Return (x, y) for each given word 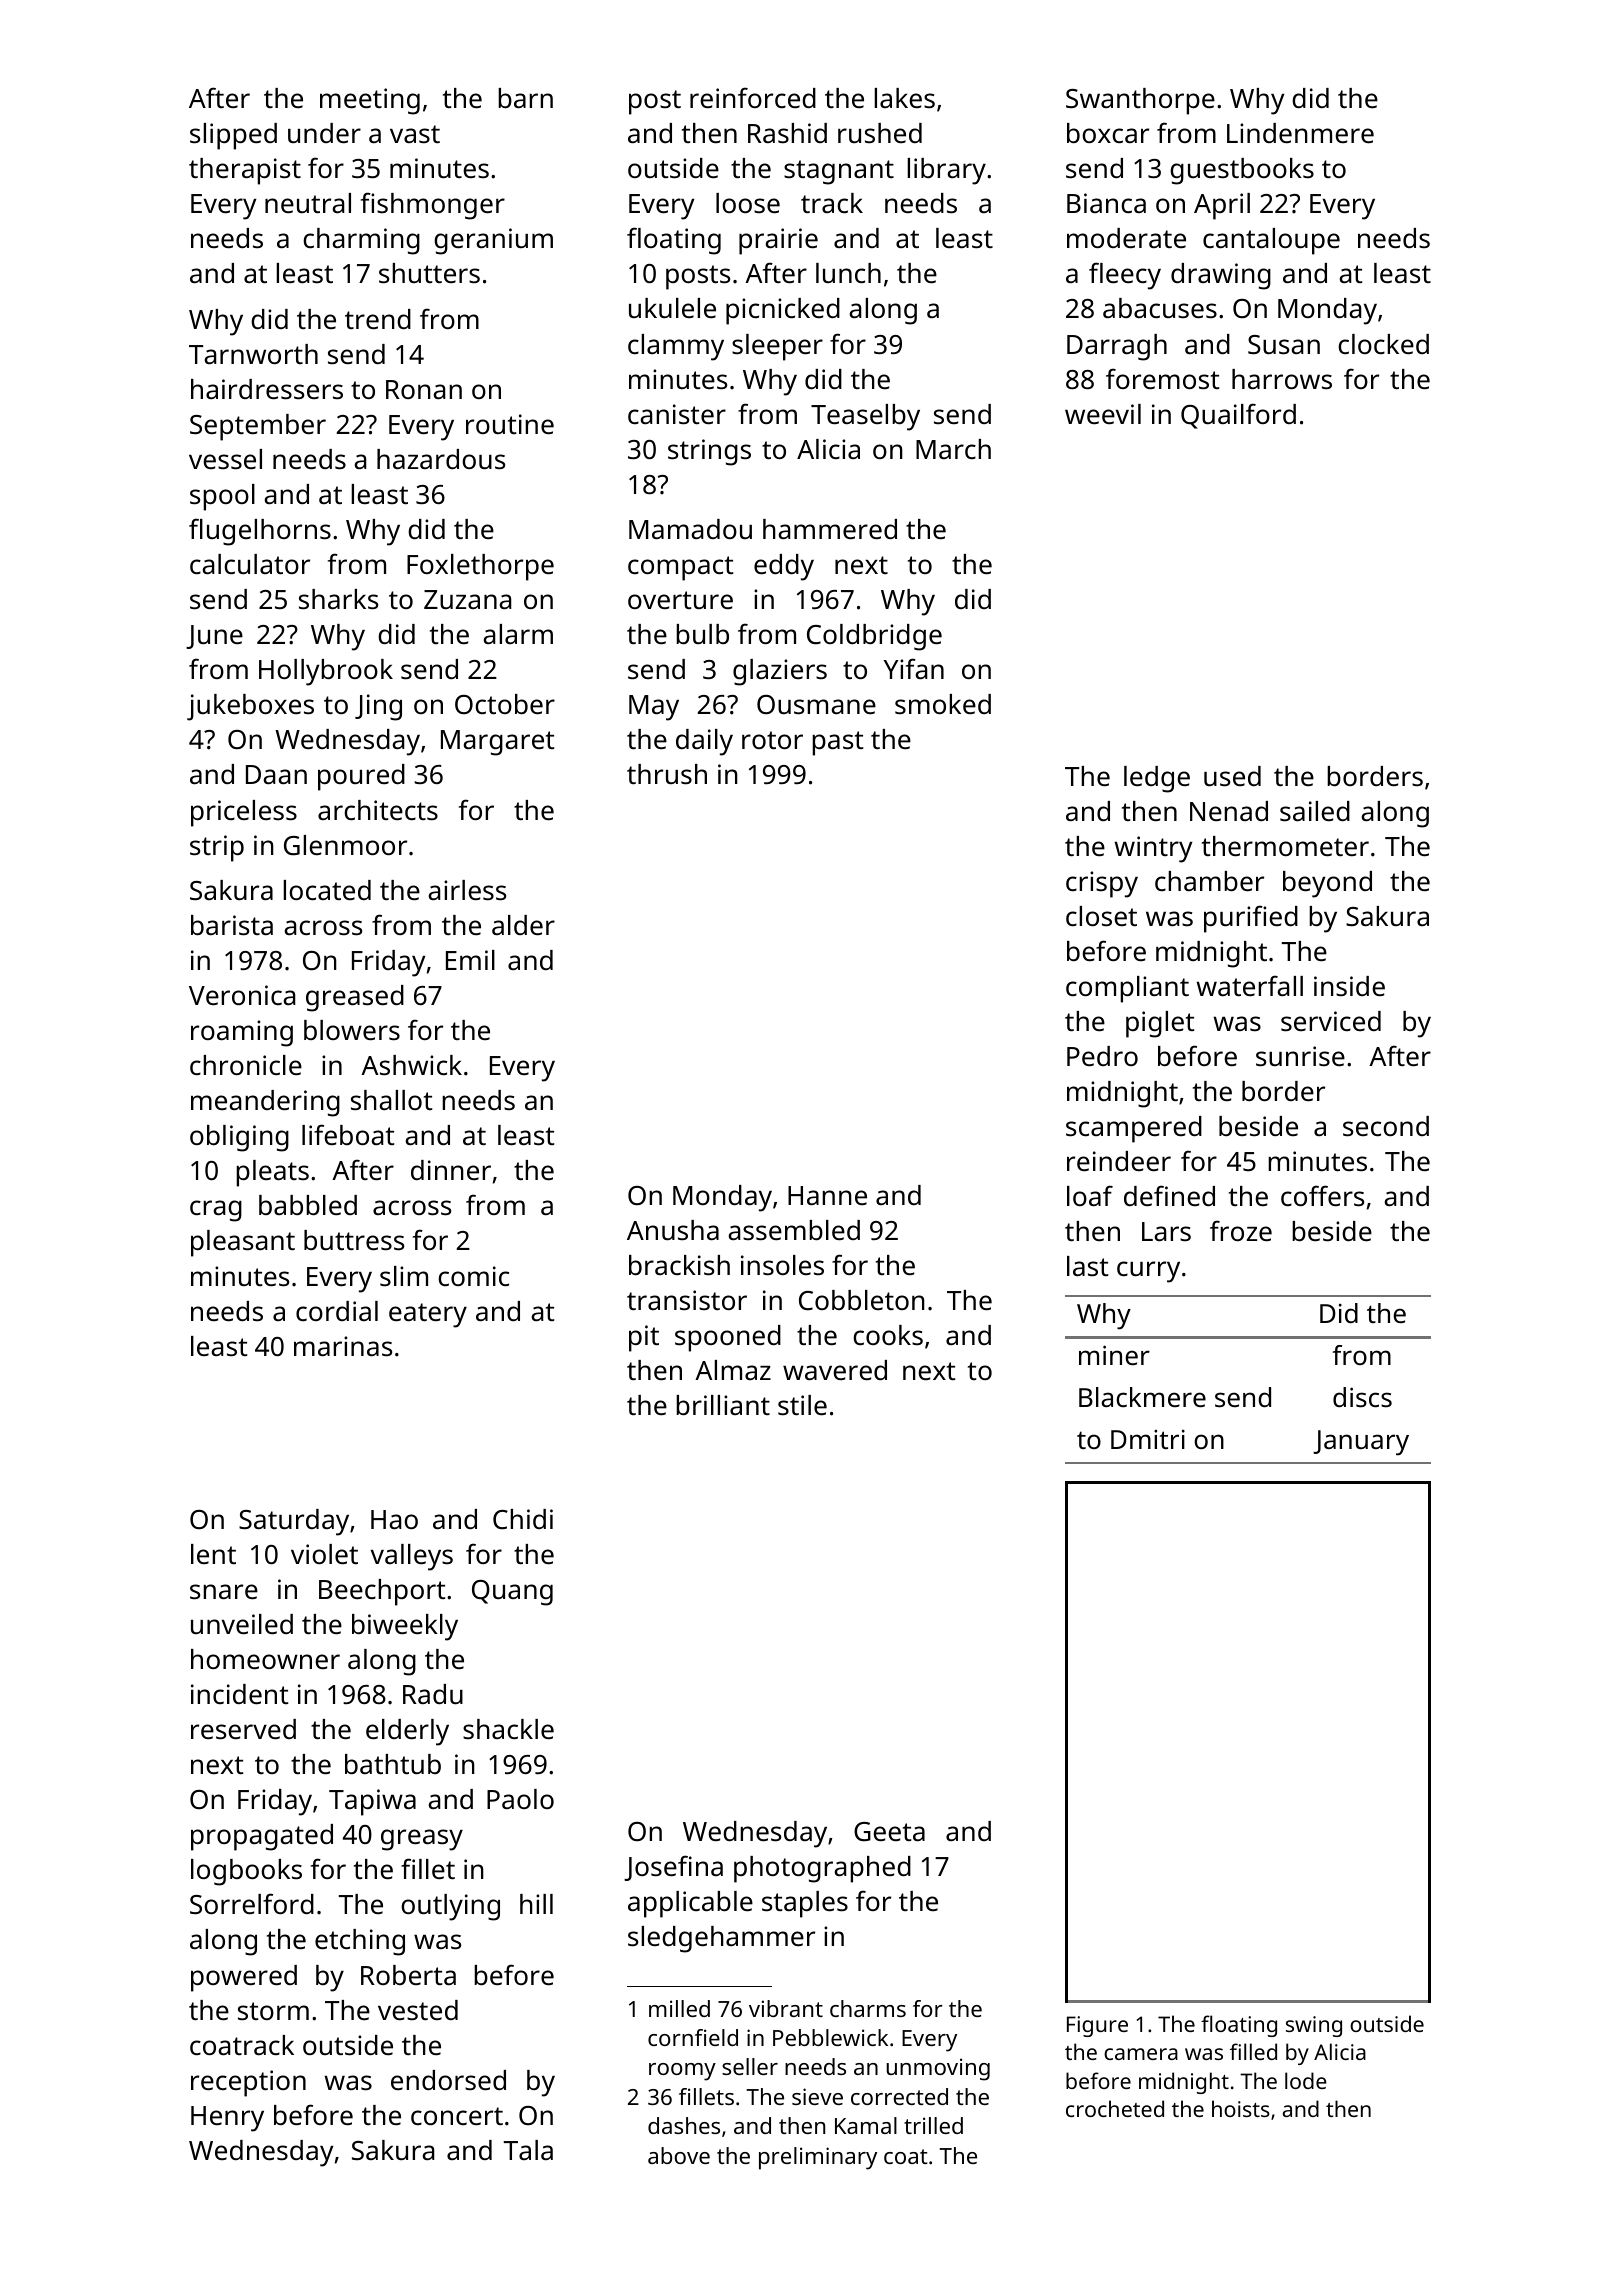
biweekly (405, 1627)
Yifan (914, 668)
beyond (1327, 884)
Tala (528, 2150)
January (1361, 1443)
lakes (904, 98)
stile (802, 1405)
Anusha (673, 1230)
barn (525, 98)
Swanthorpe (1140, 101)
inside (1349, 986)
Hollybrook (326, 672)
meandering (265, 1103)
